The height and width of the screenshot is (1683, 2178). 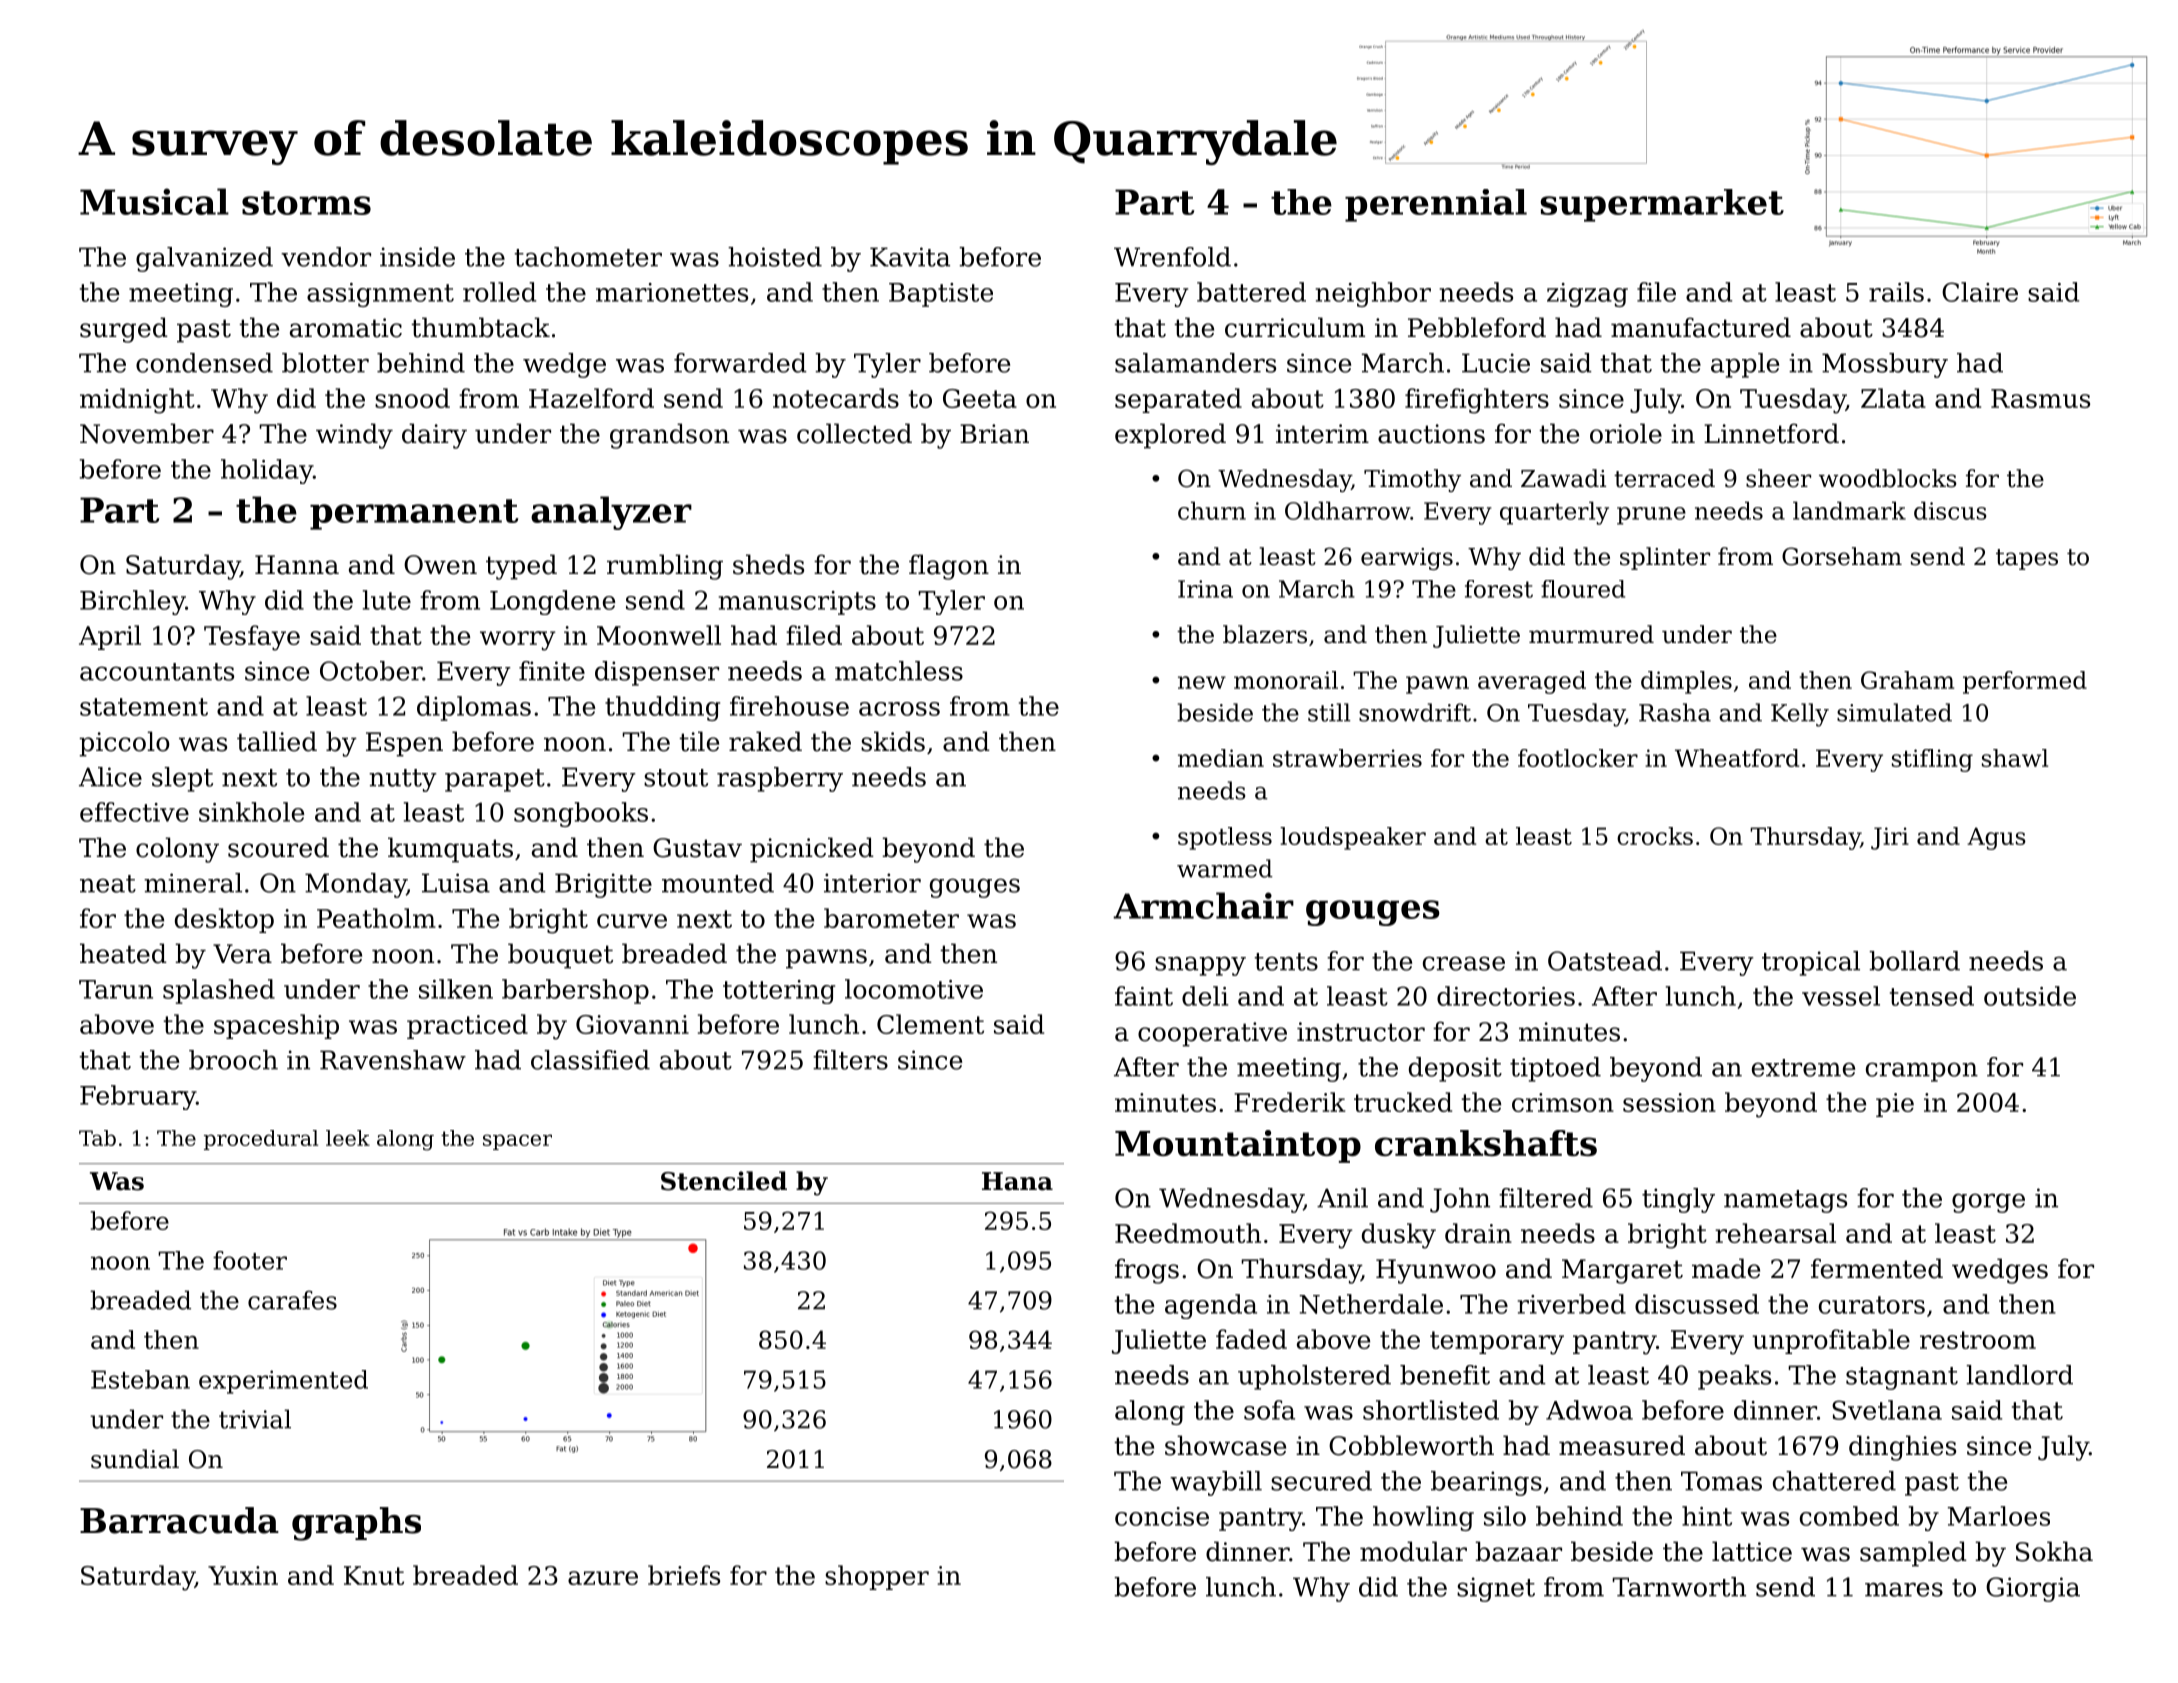 I want to click on Knut, so click(x=374, y=1575).
